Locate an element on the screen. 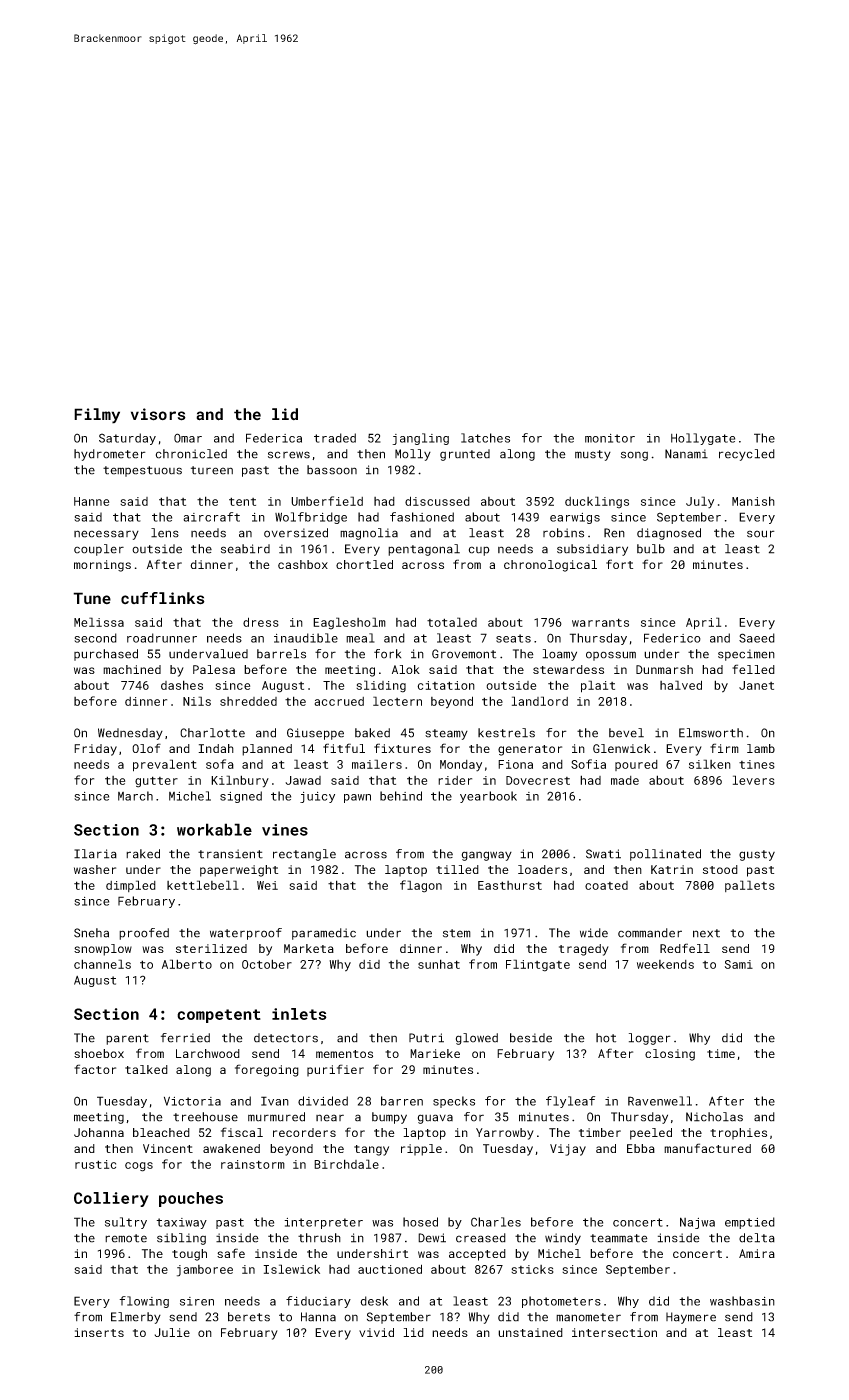 Image resolution: width=849 pixels, height=1400 pixels. sunhat is located at coordinates (439, 964).
